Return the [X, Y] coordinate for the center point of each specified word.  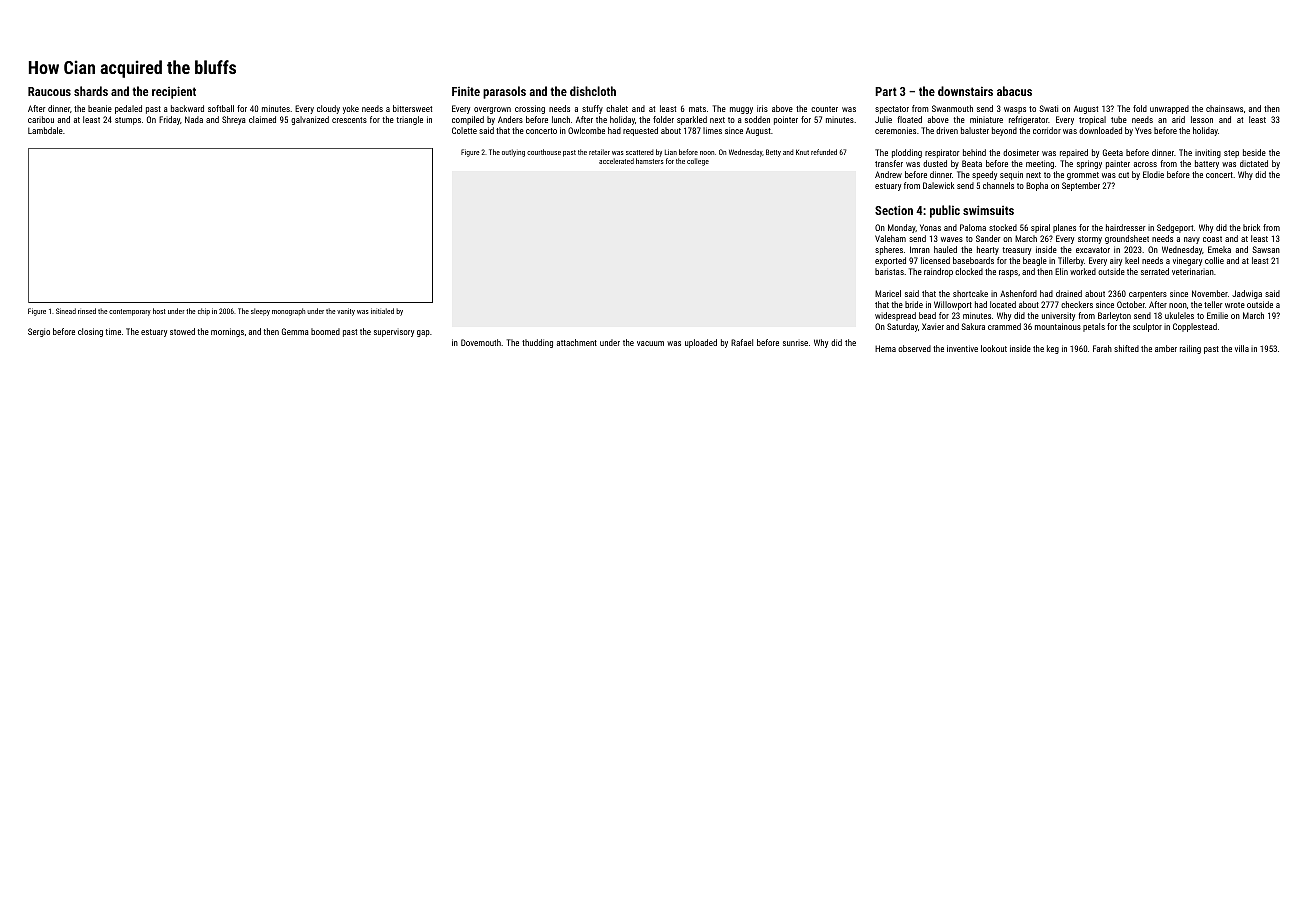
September [1081, 186]
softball [221, 108]
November [1210, 293]
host [159, 311]
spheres [889, 250]
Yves [1143, 130]
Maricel [888, 293]
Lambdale [45, 130]
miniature [986, 119]
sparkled [692, 120]
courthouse [544, 152]
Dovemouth [481, 342]
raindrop [938, 272]
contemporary [130, 312]
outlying [513, 153]
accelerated [616, 161]
